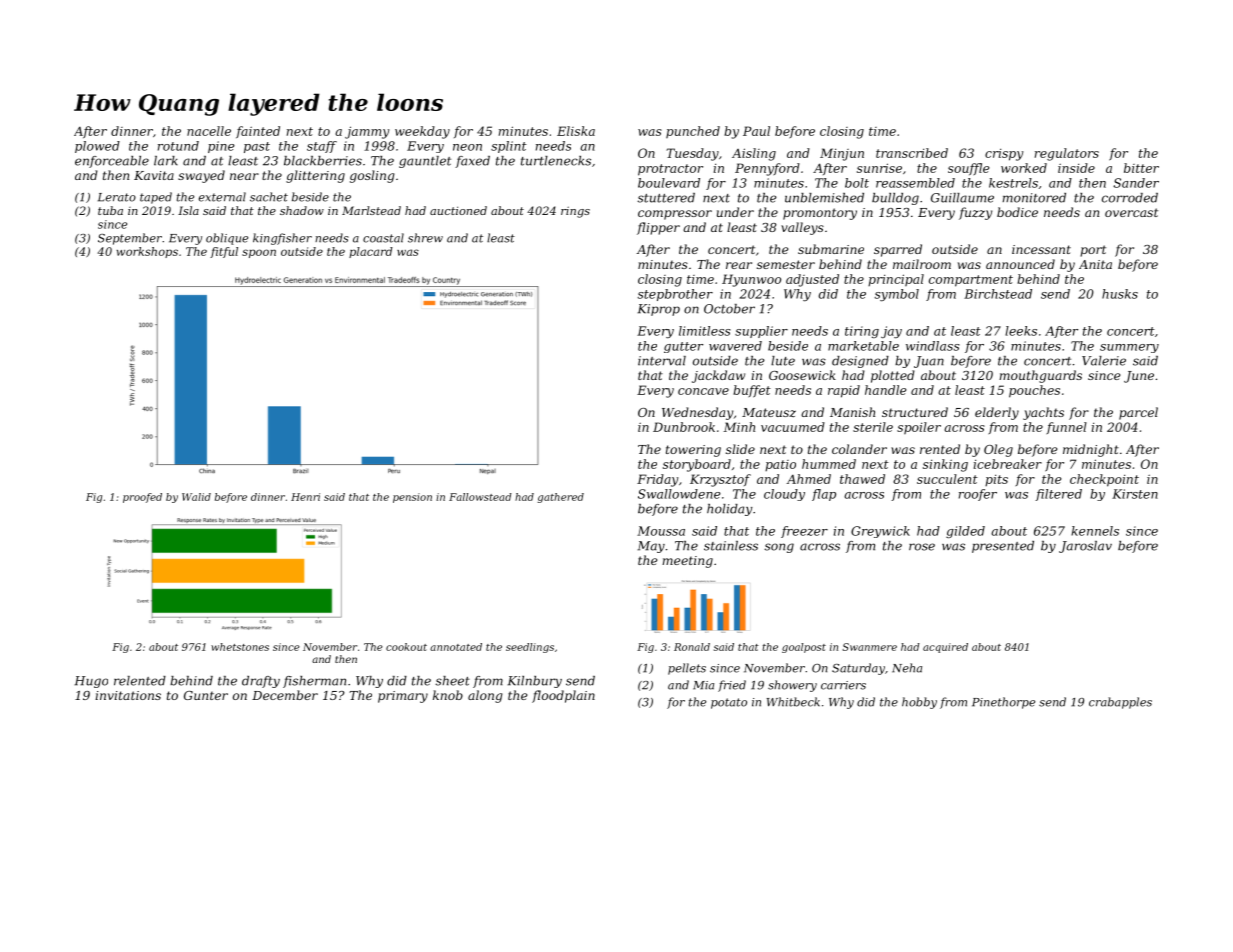 The image size is (1233, 952). Describe the element at coordinates (206, 695) in the screenshot. I see `Gunter` at that location.
